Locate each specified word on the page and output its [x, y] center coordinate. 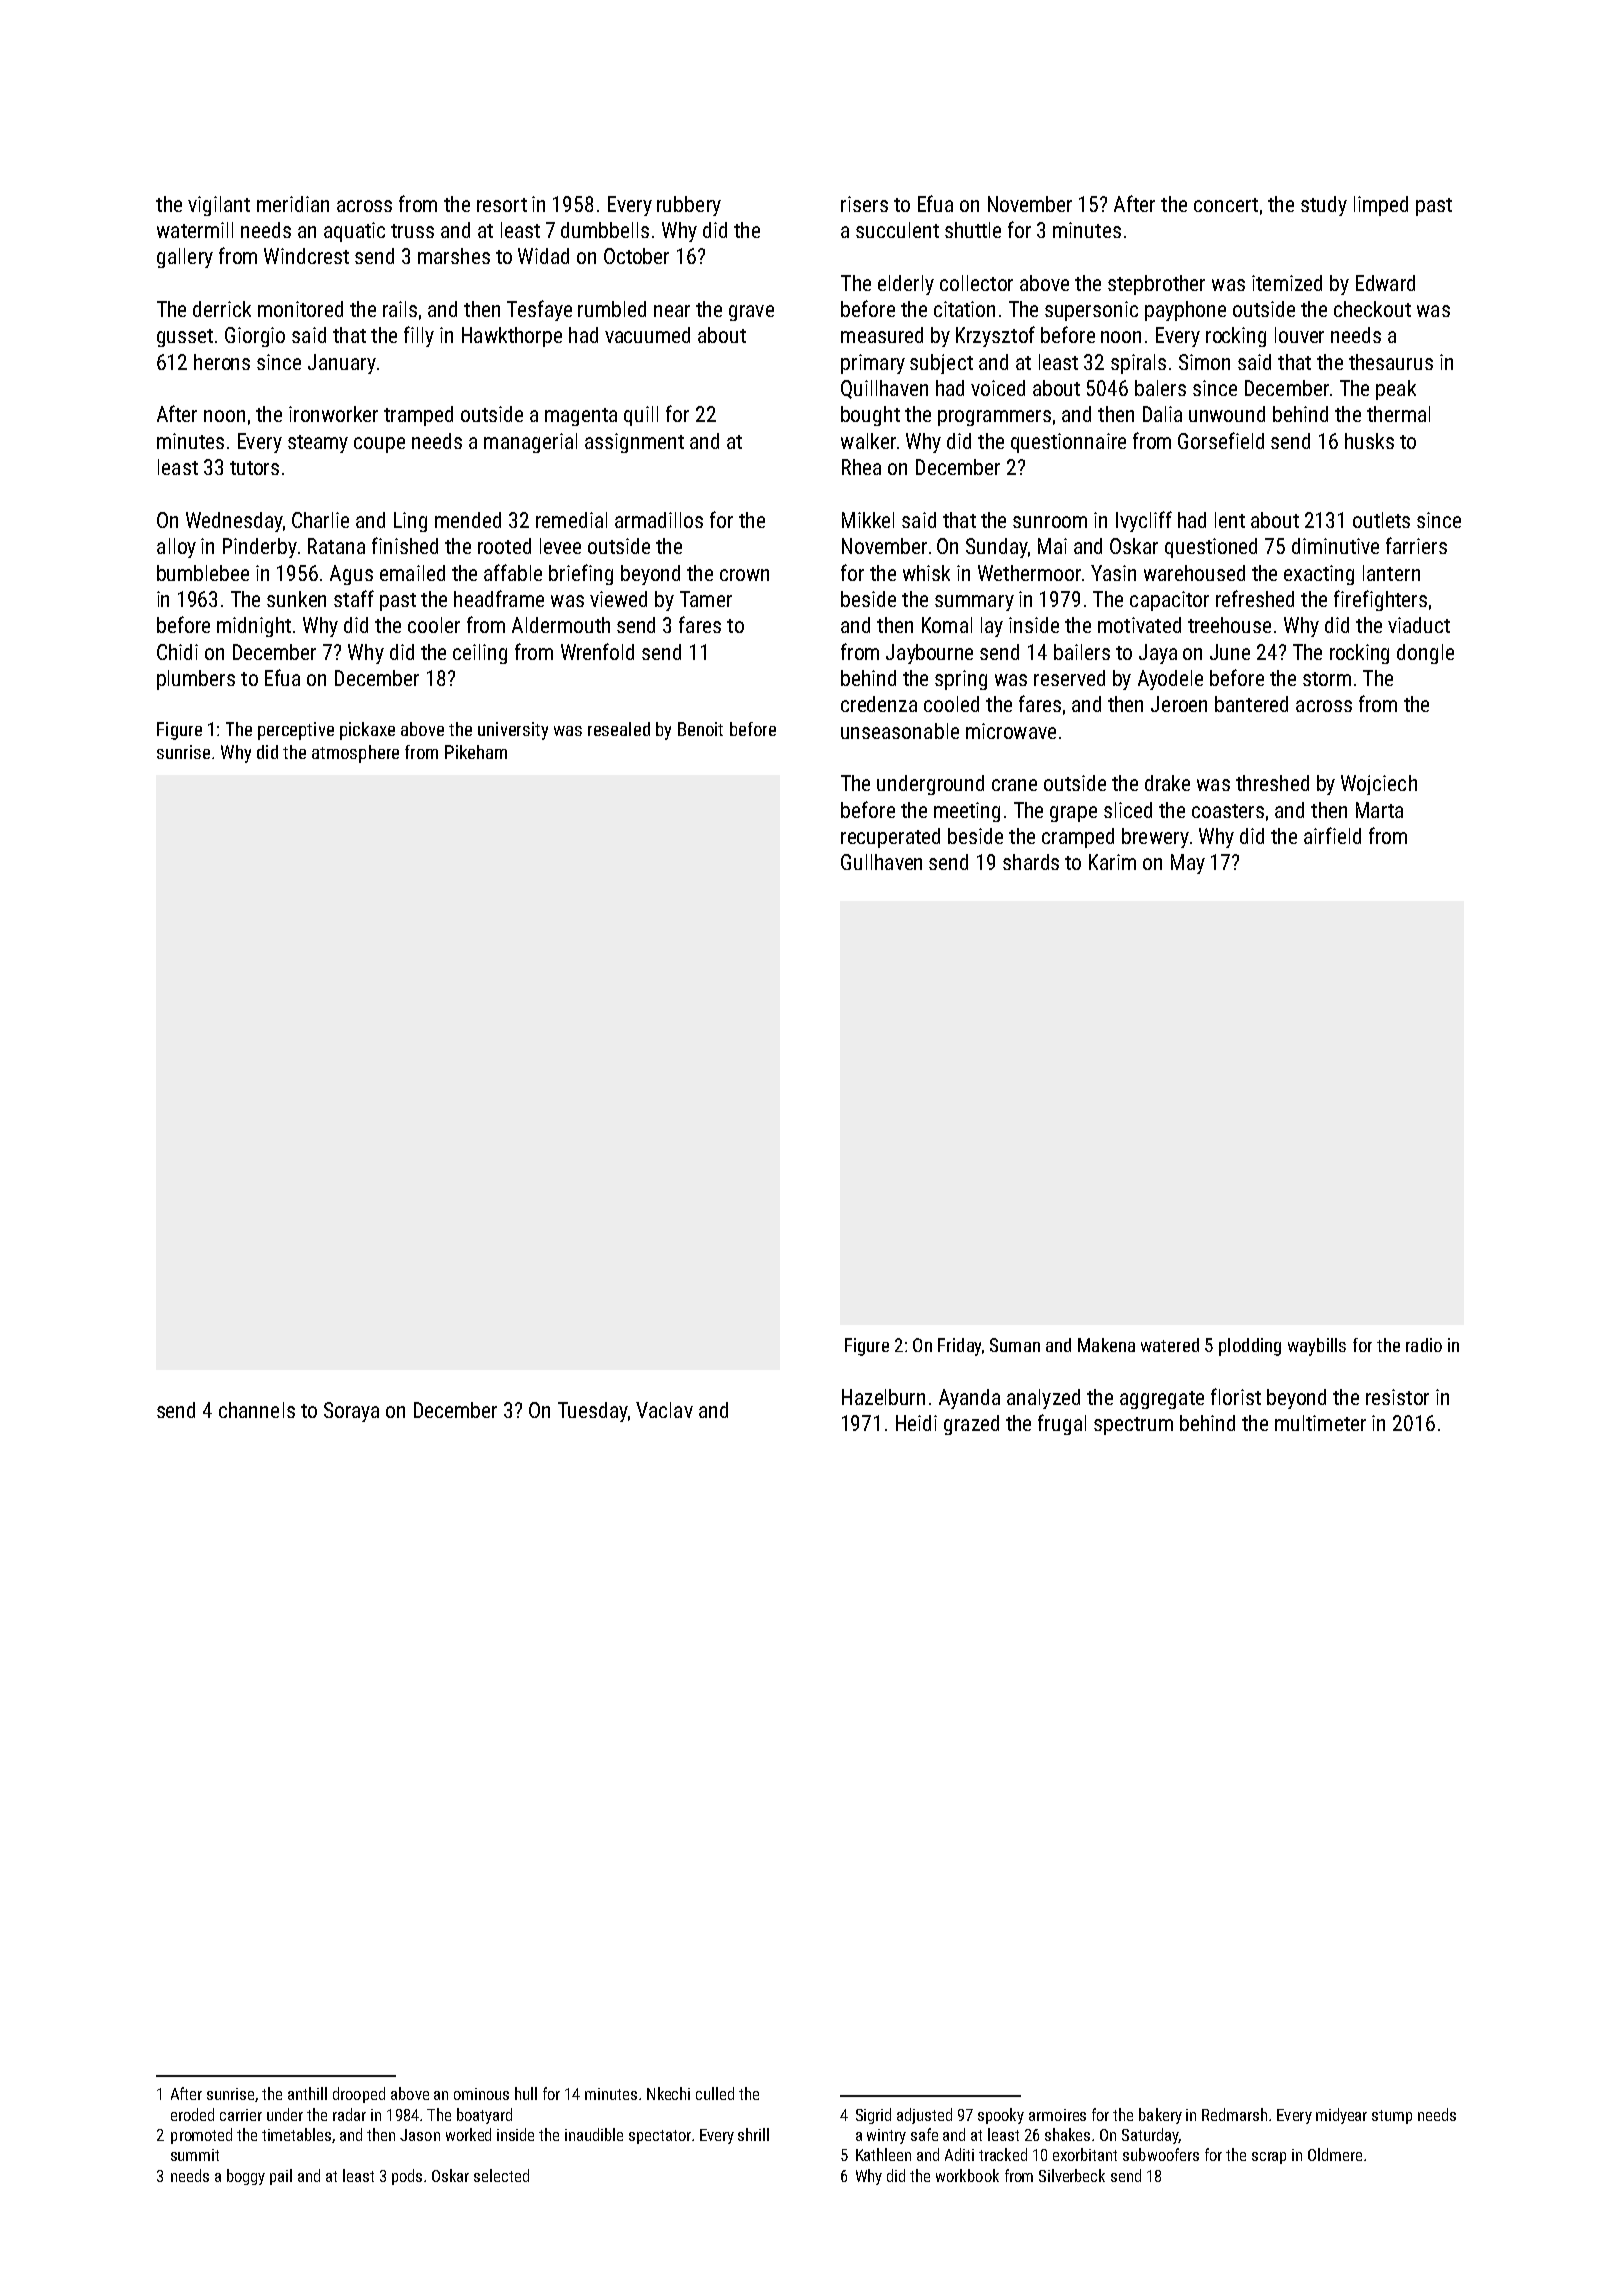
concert [1226, 205]
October [636, 256]
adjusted [924, 2116]
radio [1424, 1345]
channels [257, 1410]
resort [502, 205]
